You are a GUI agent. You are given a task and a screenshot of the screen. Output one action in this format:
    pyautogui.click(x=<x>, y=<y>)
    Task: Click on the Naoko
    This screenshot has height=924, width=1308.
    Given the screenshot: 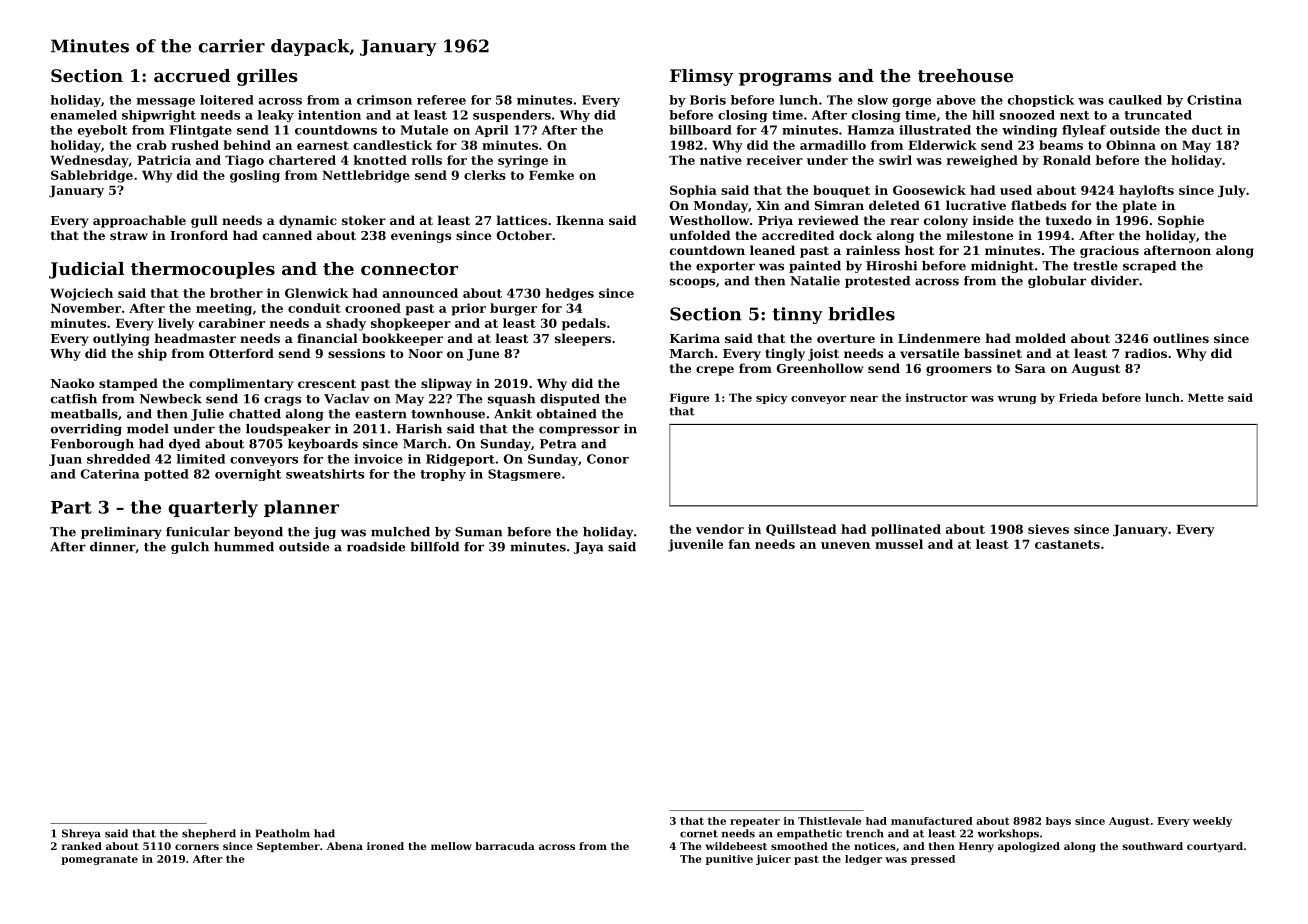 What is the action you would take?
    pyautogui.click(x=72, y=383)
